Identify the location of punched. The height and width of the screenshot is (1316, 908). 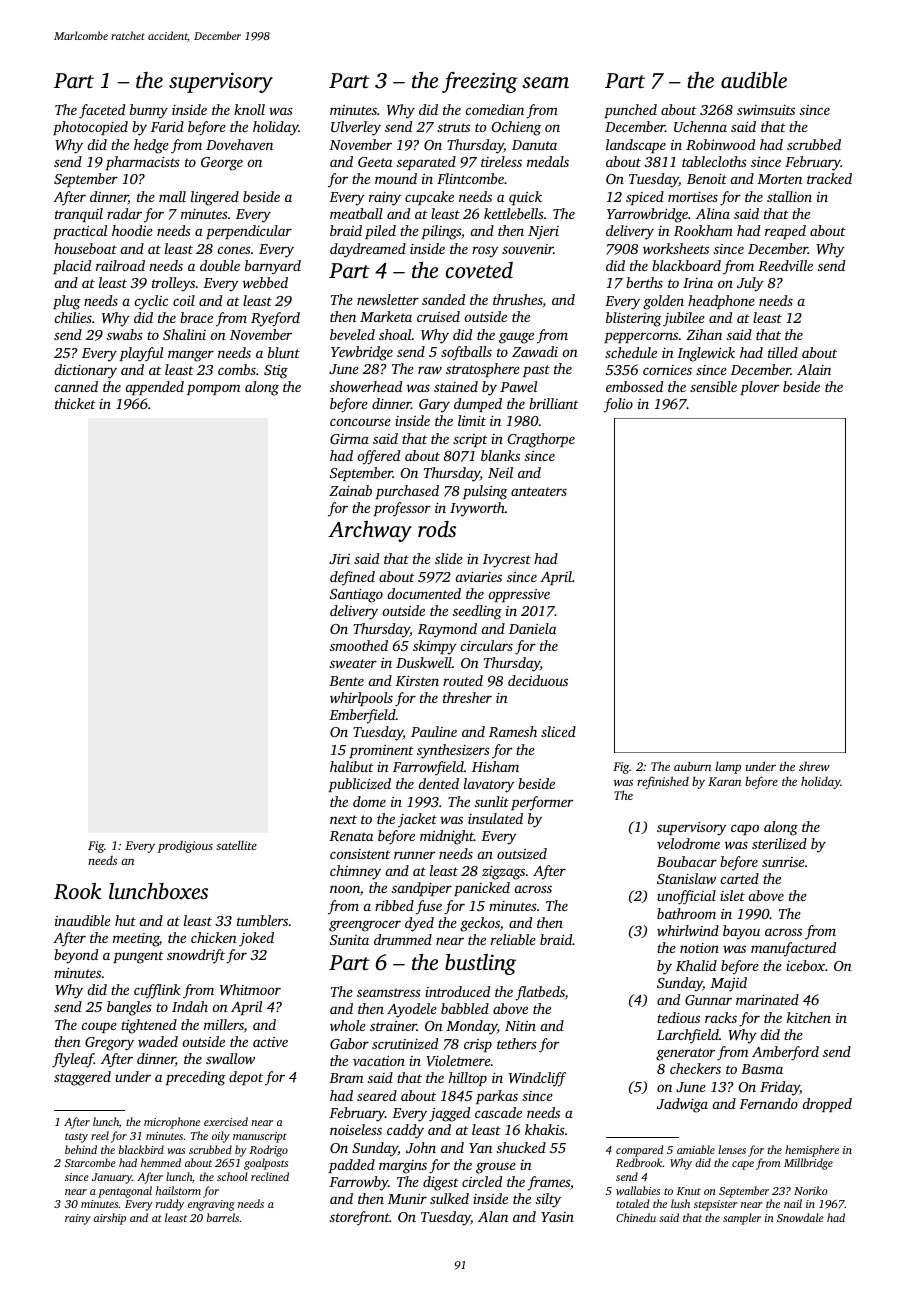
(630, 111).
